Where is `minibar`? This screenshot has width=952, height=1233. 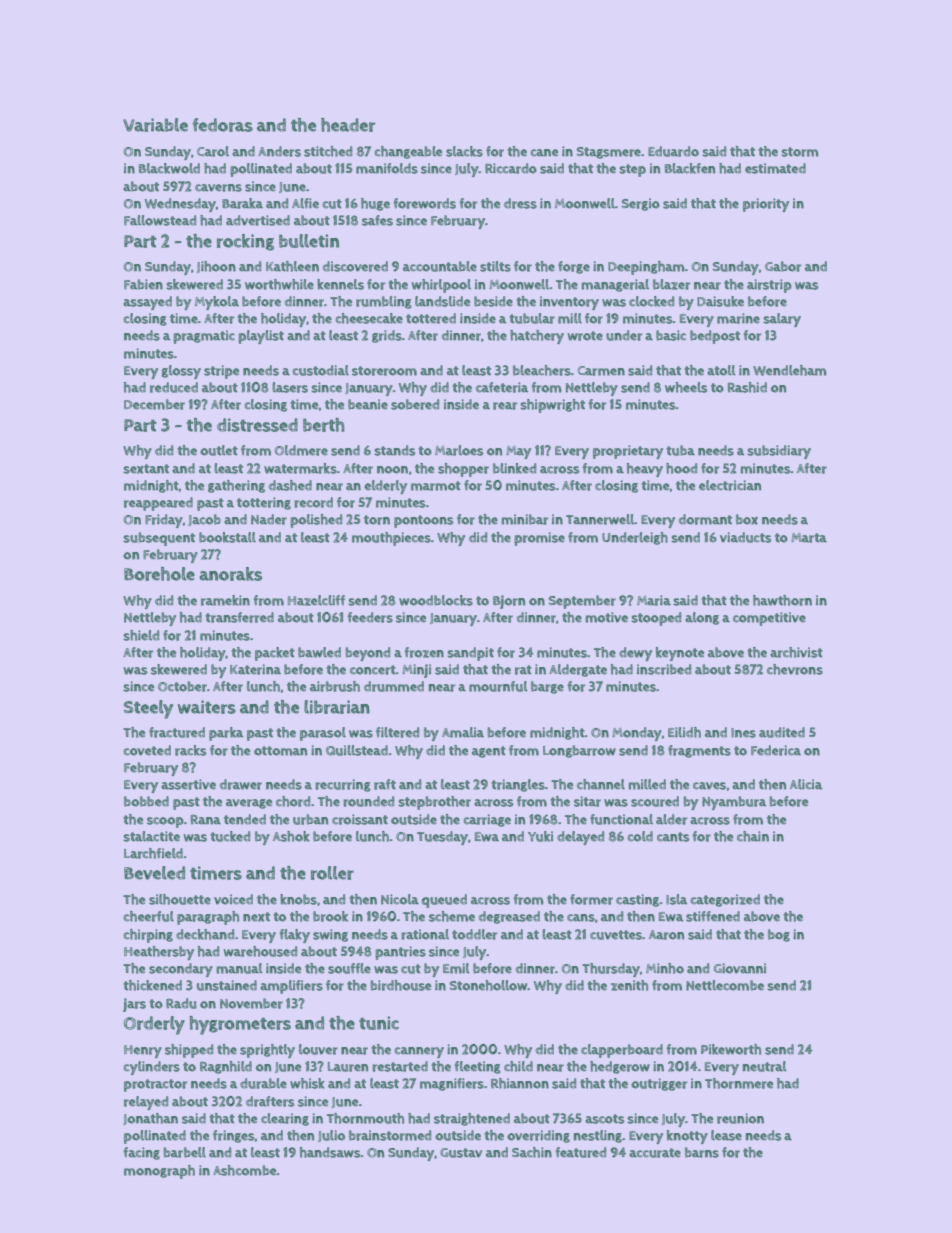 minibar is located at coordinates (525, 519).
